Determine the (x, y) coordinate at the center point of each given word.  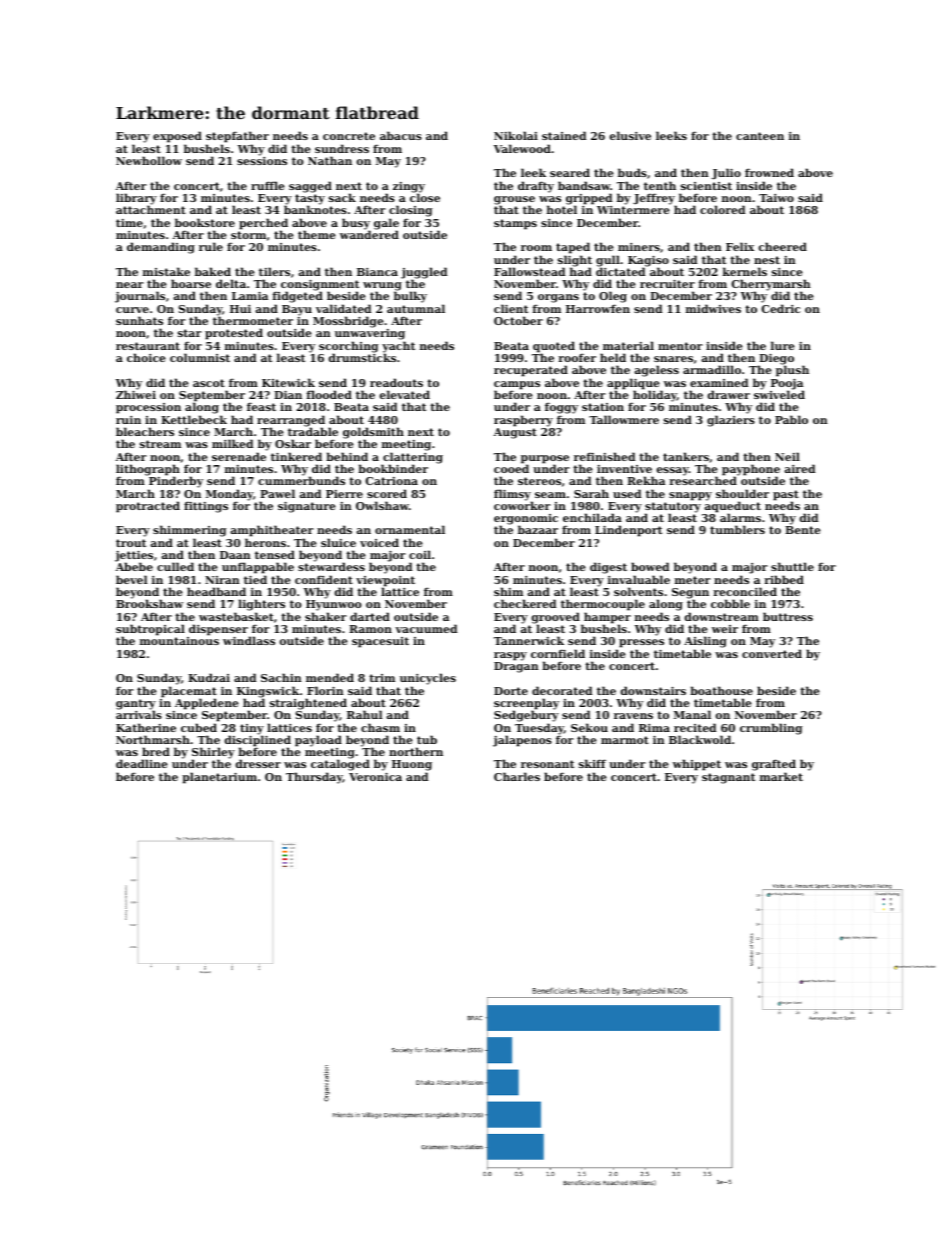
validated (343, 308)
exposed (177, 137)
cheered (783, 246)
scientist (706, 186)
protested (234, 334)
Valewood (522, 148)
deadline (142, 763)
